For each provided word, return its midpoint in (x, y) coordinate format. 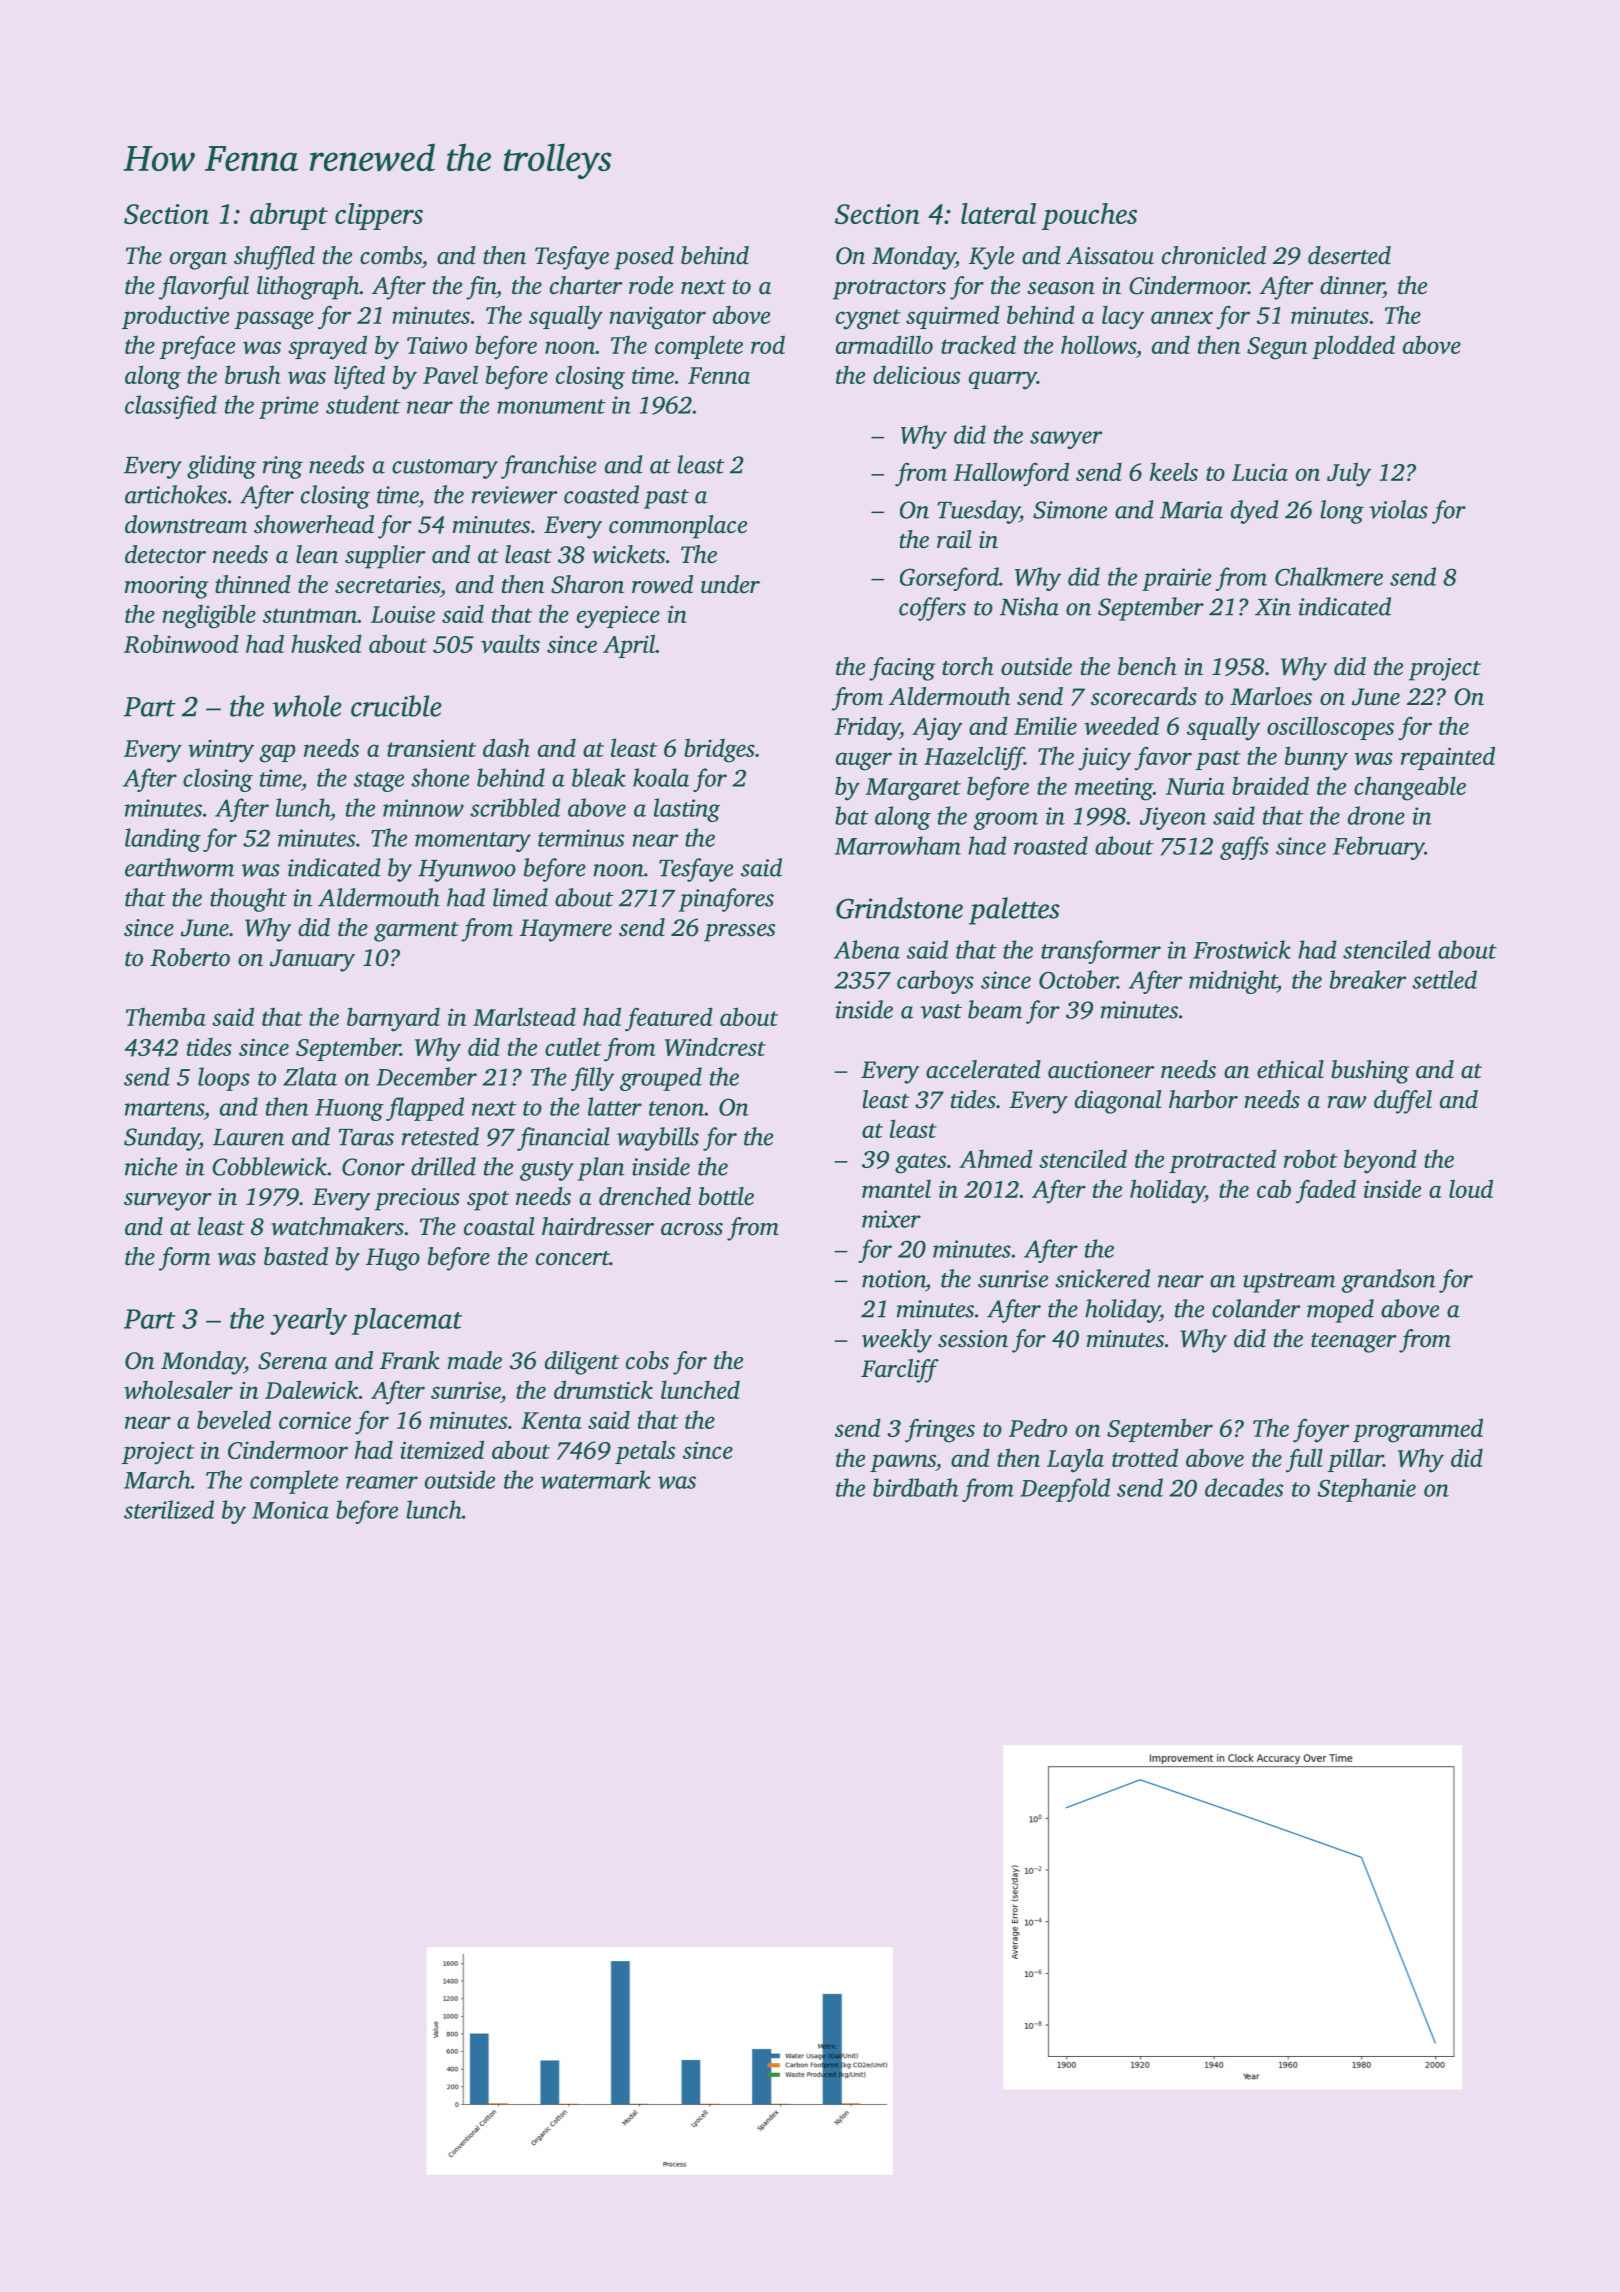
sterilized (169, 1509)
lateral (998, 213)
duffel (1403, 1102)
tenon (676, 1108)
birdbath (915, 1487)
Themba (166, 1016)
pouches (1089, 216)
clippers (379, 216)
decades (1244, 1487)
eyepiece (618, 617)
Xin (1273, 607)
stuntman (310, 615)
